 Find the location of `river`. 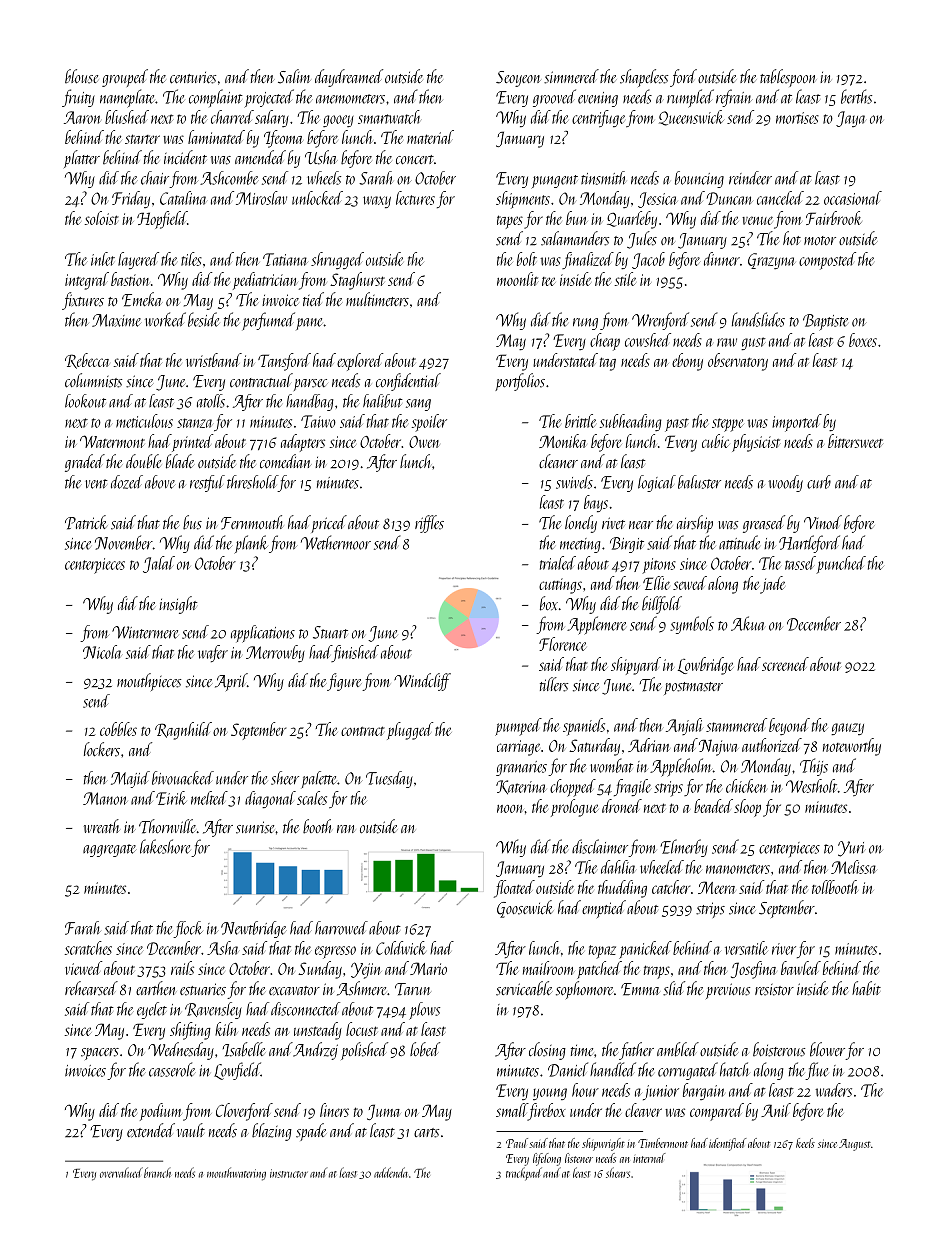

river is located at coordinates (784, 949).
